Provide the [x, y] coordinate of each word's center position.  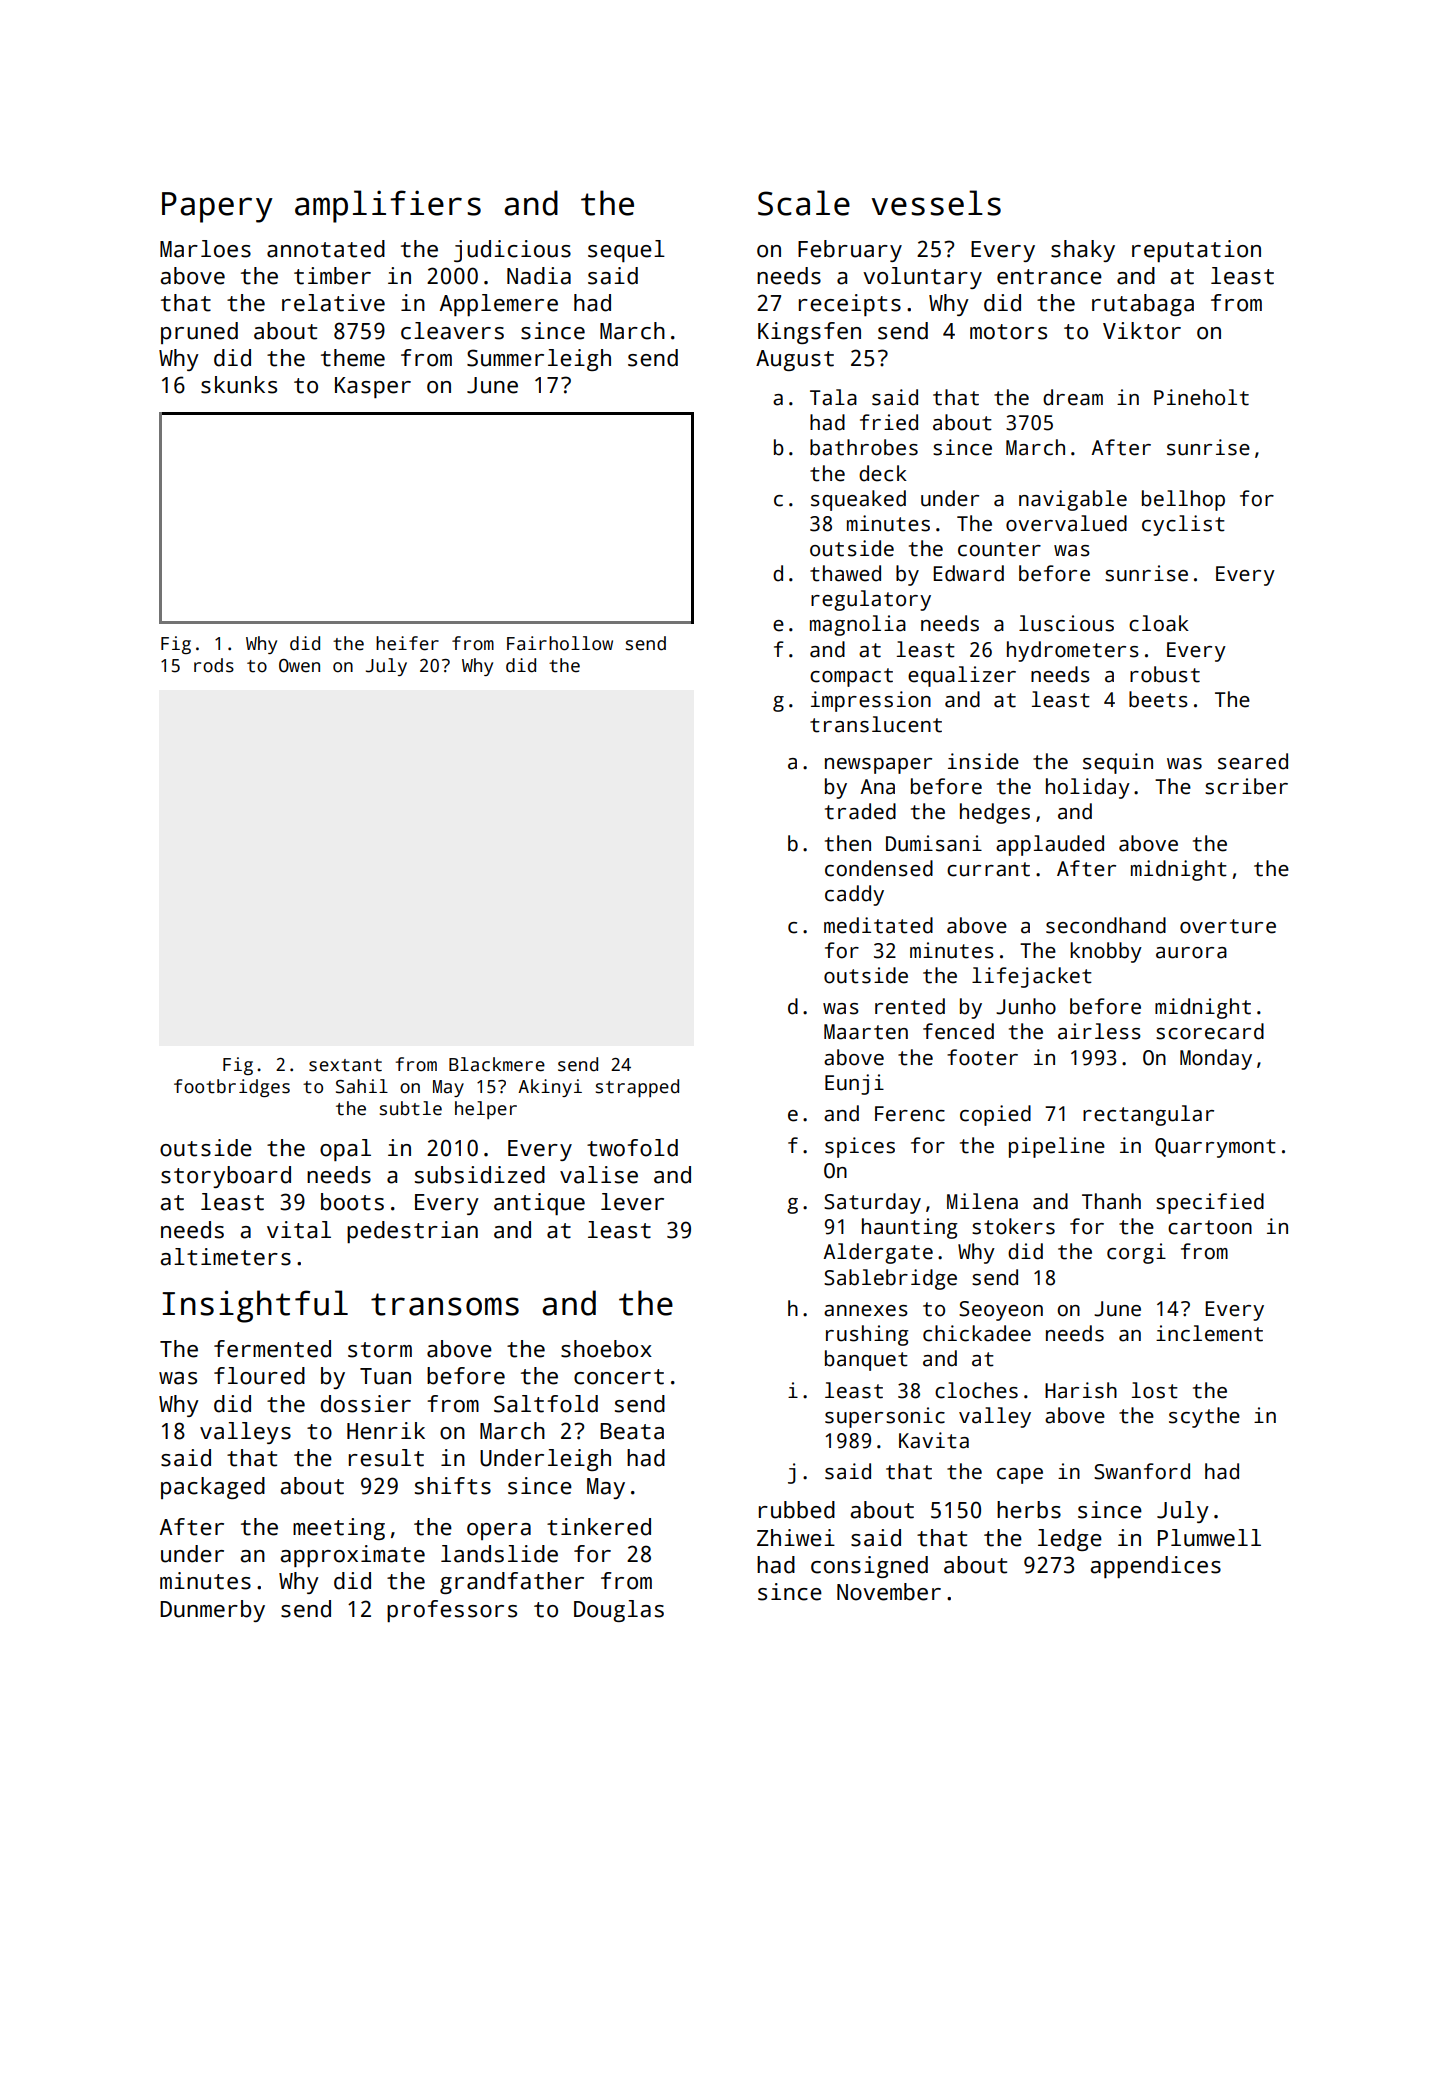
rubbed [797, 1510]
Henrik [386, 1431]
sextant [345, 1065]
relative [333, 303]
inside [983, 761]
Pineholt [1201, 397]
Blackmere [497, 1064]
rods [214, 665]
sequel [626, 251]
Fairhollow [560, 643]
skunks [239, 385]
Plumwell [1209, 1538]
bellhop [1183, 500]
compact [851, 677]
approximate [352, 1556]
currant [988, 869]
